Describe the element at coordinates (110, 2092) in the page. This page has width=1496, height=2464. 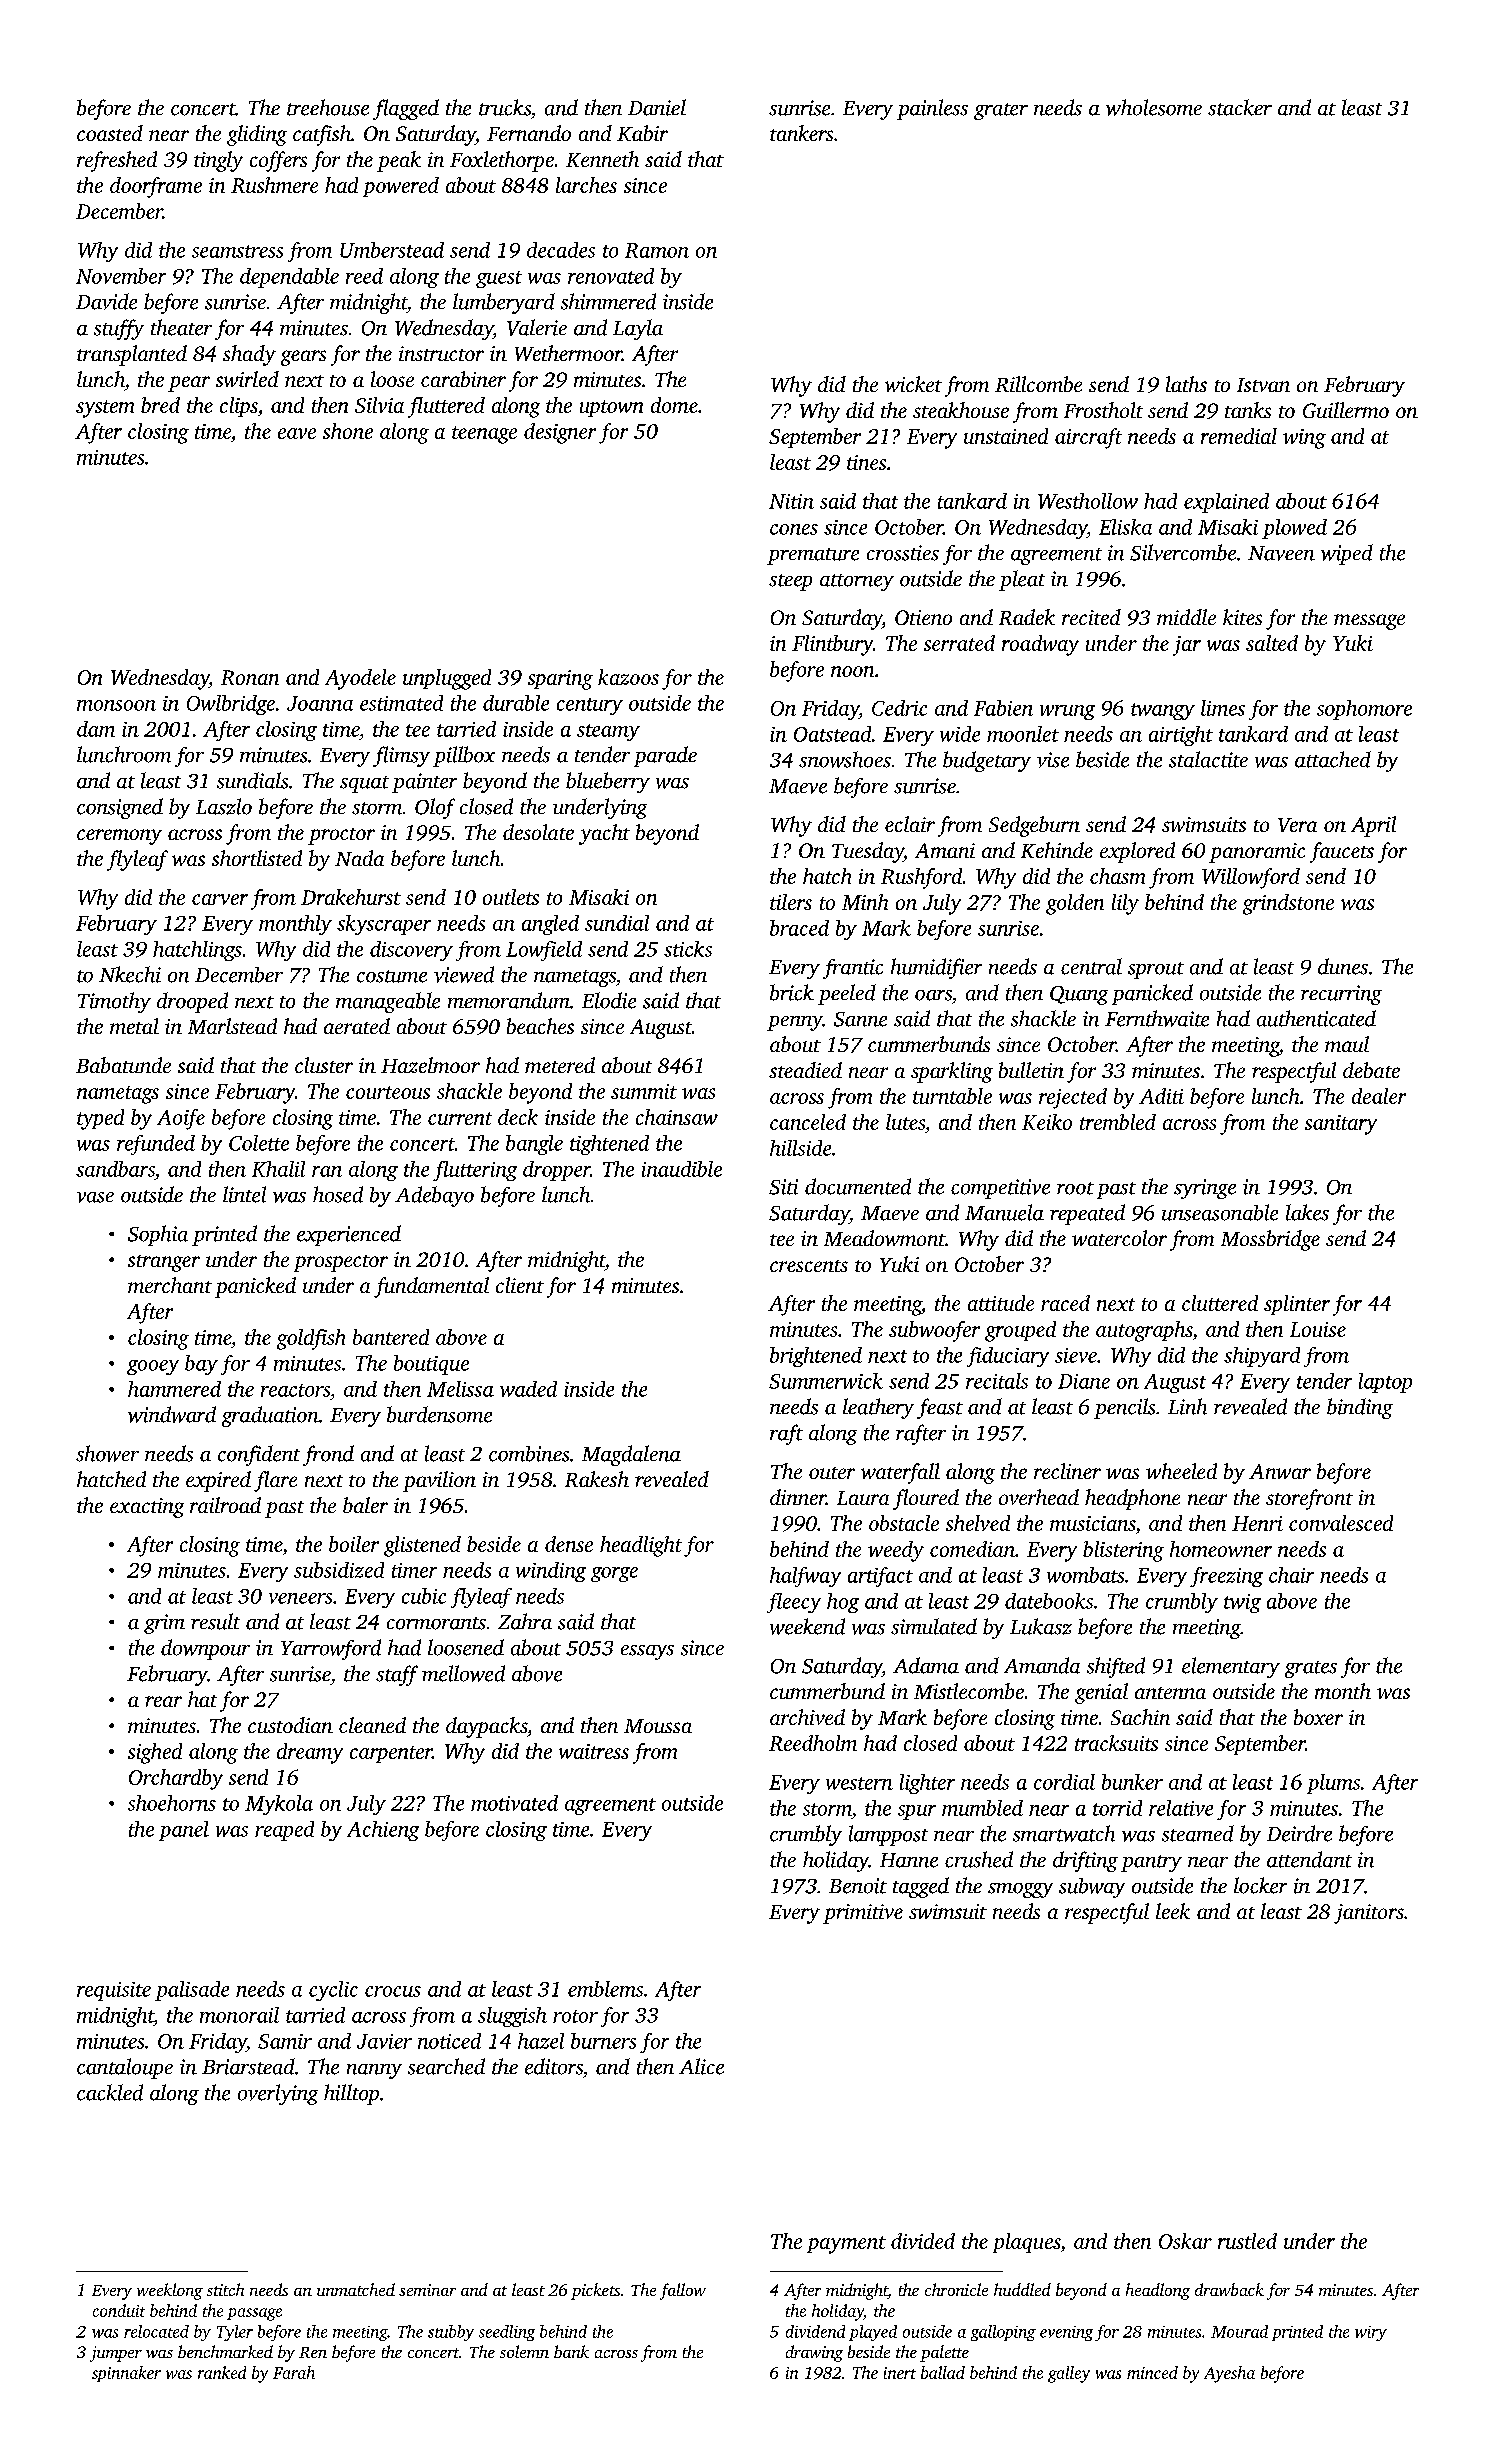
I see `cackled` at that location.
